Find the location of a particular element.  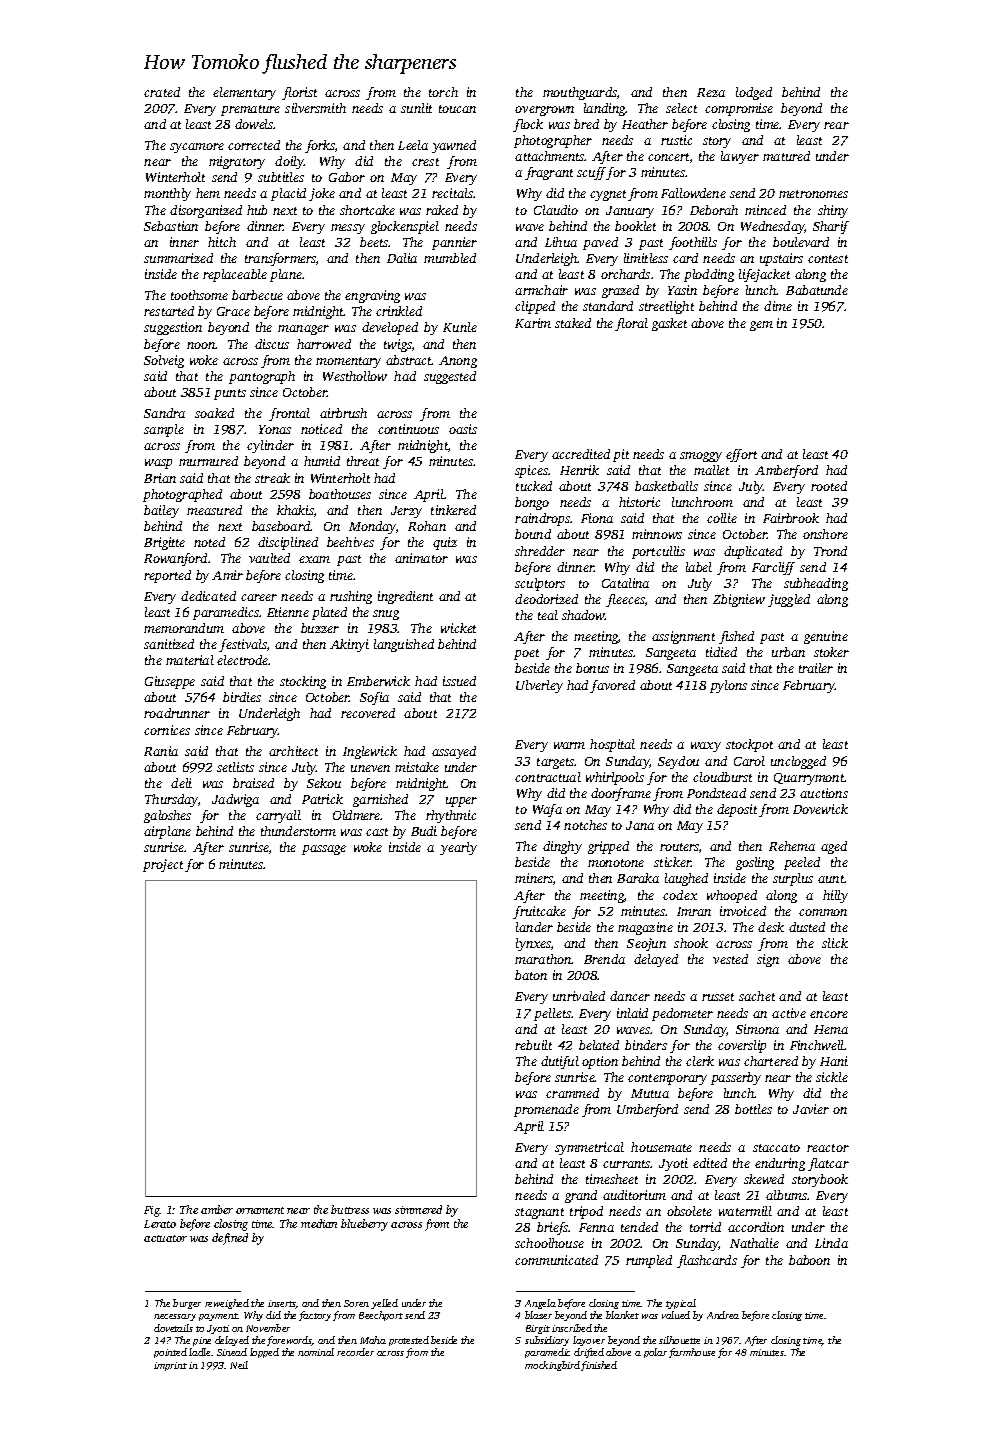

Gabor is located at coordinates (347, 177).
